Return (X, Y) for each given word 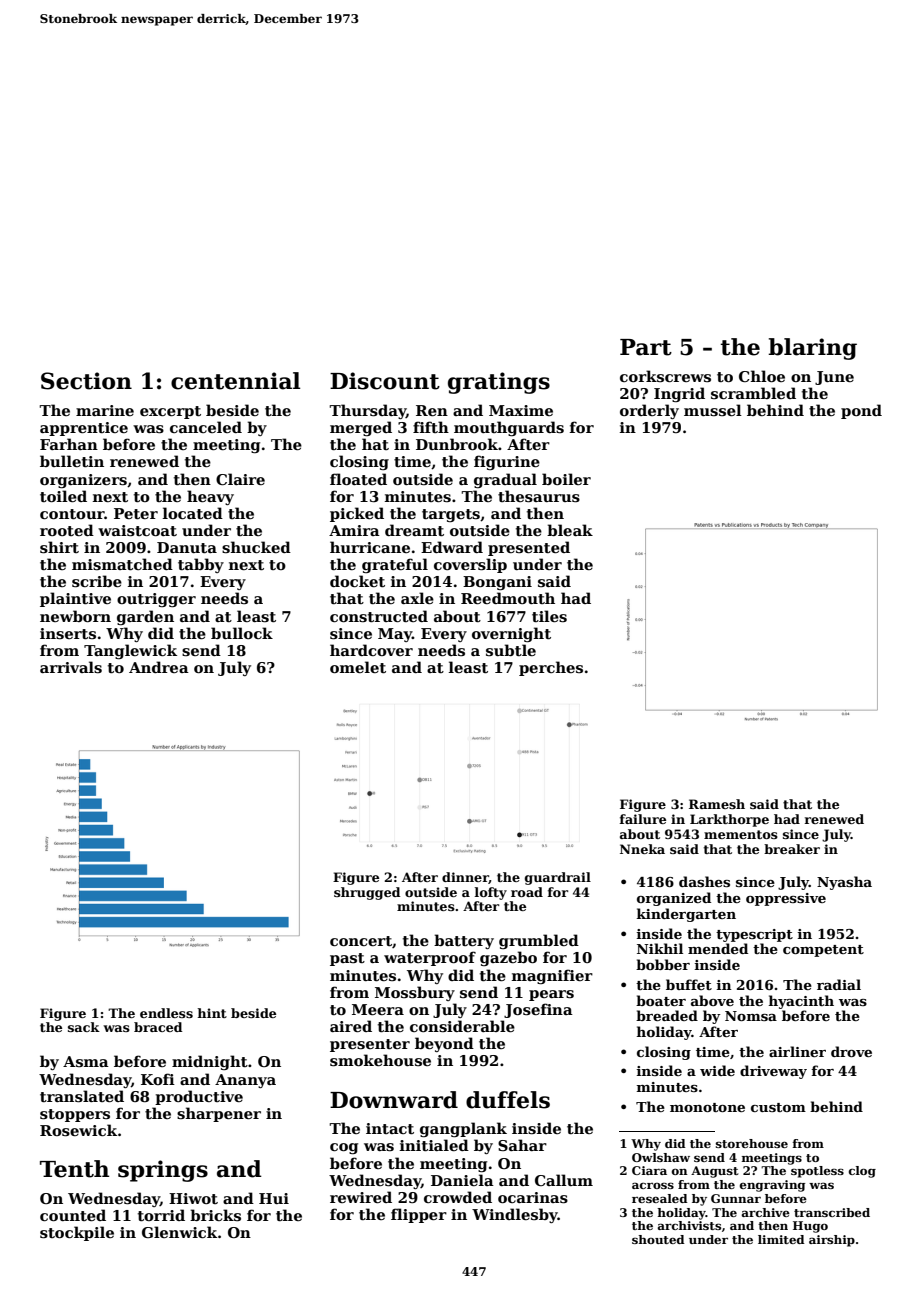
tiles (549, 616)
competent (823, 951)
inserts (68, 633)
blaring (812, 349)
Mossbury (415, 993)
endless (166, 1013)
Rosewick (78, 1130)
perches (551, 668)
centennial (235, 381)
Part (646, 347)
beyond (444, 1044)
